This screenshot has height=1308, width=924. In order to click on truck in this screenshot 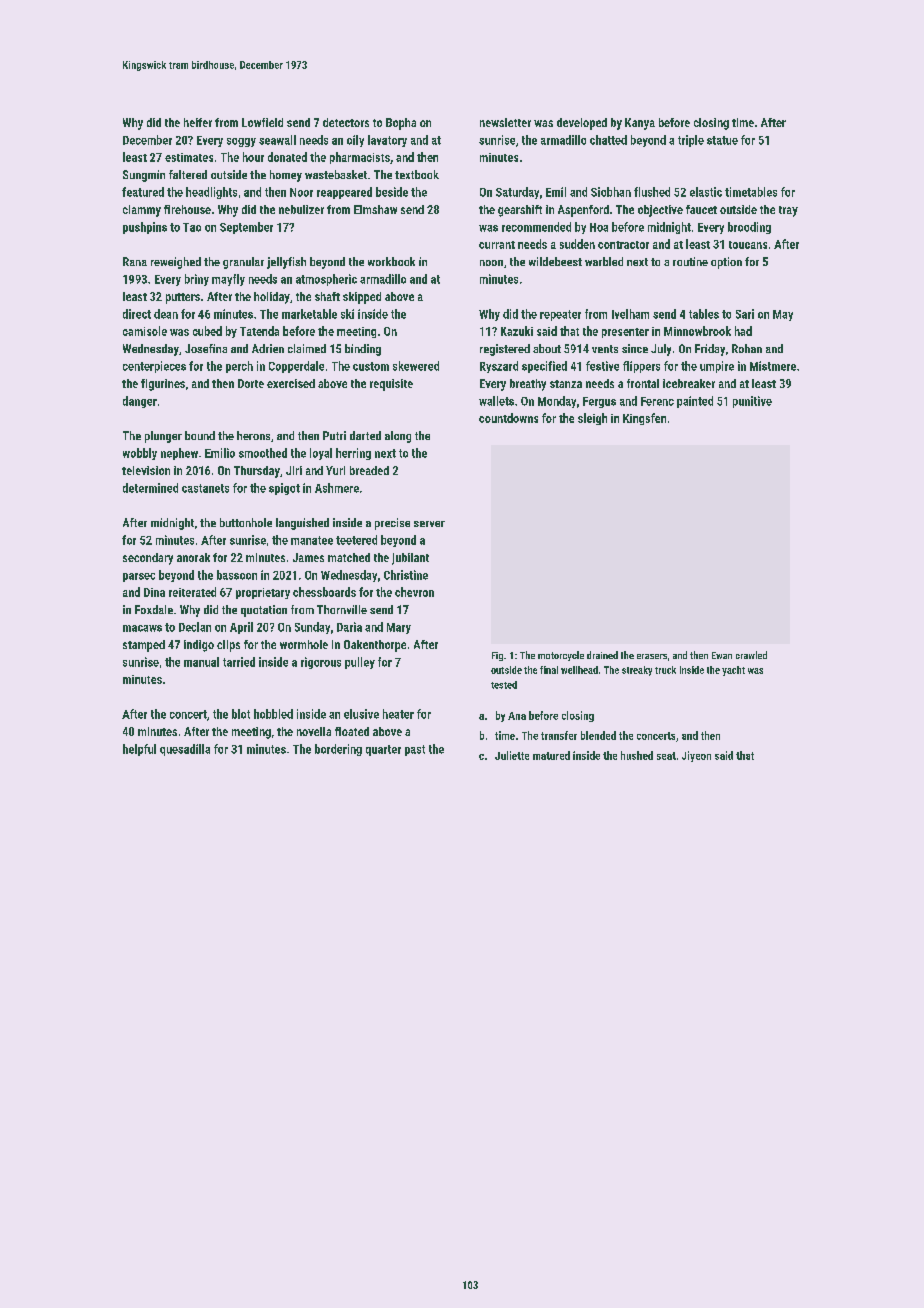, I will do `click(665, 670)`.
